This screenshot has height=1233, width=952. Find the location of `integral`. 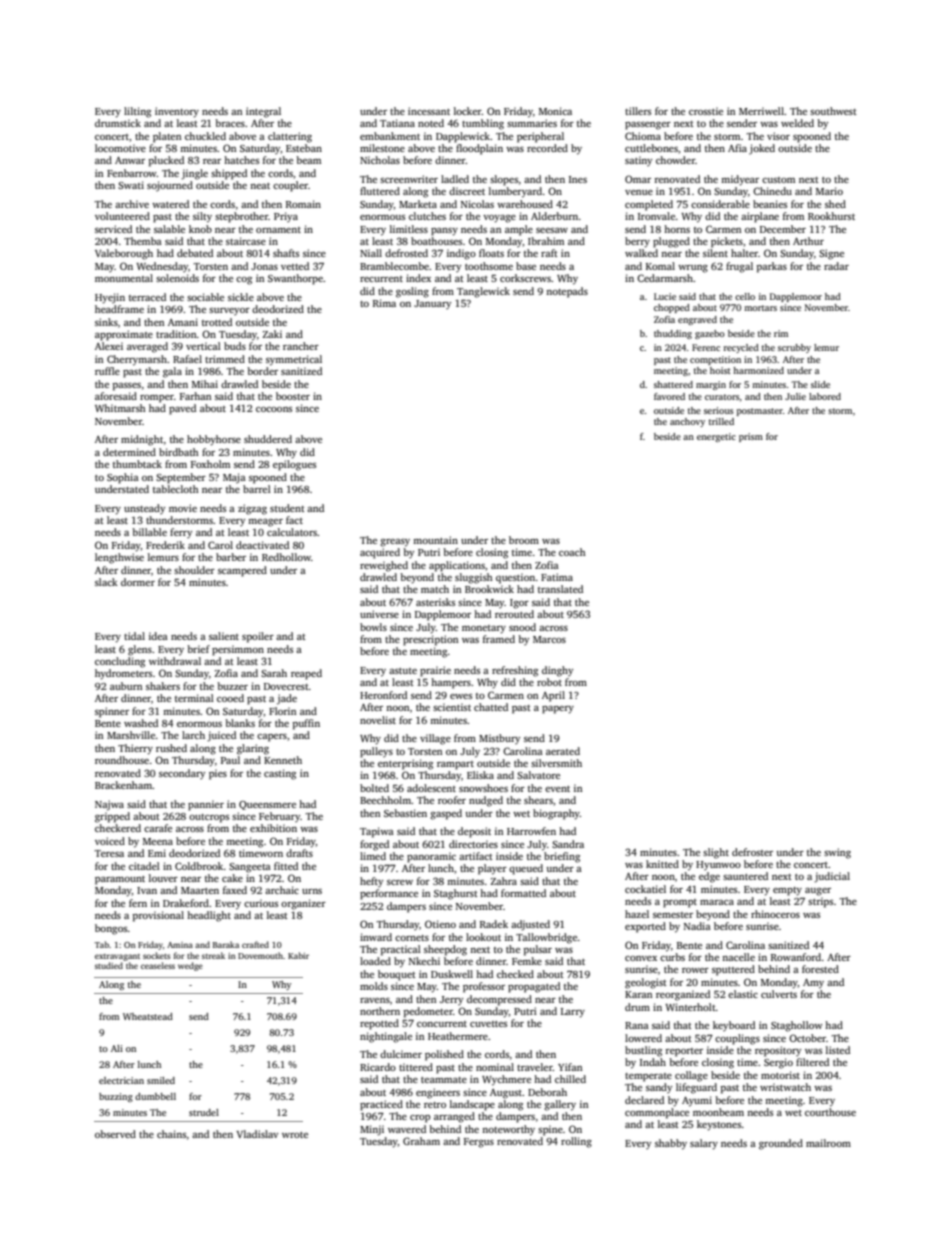

integral is located at coordinates (263, 112).
